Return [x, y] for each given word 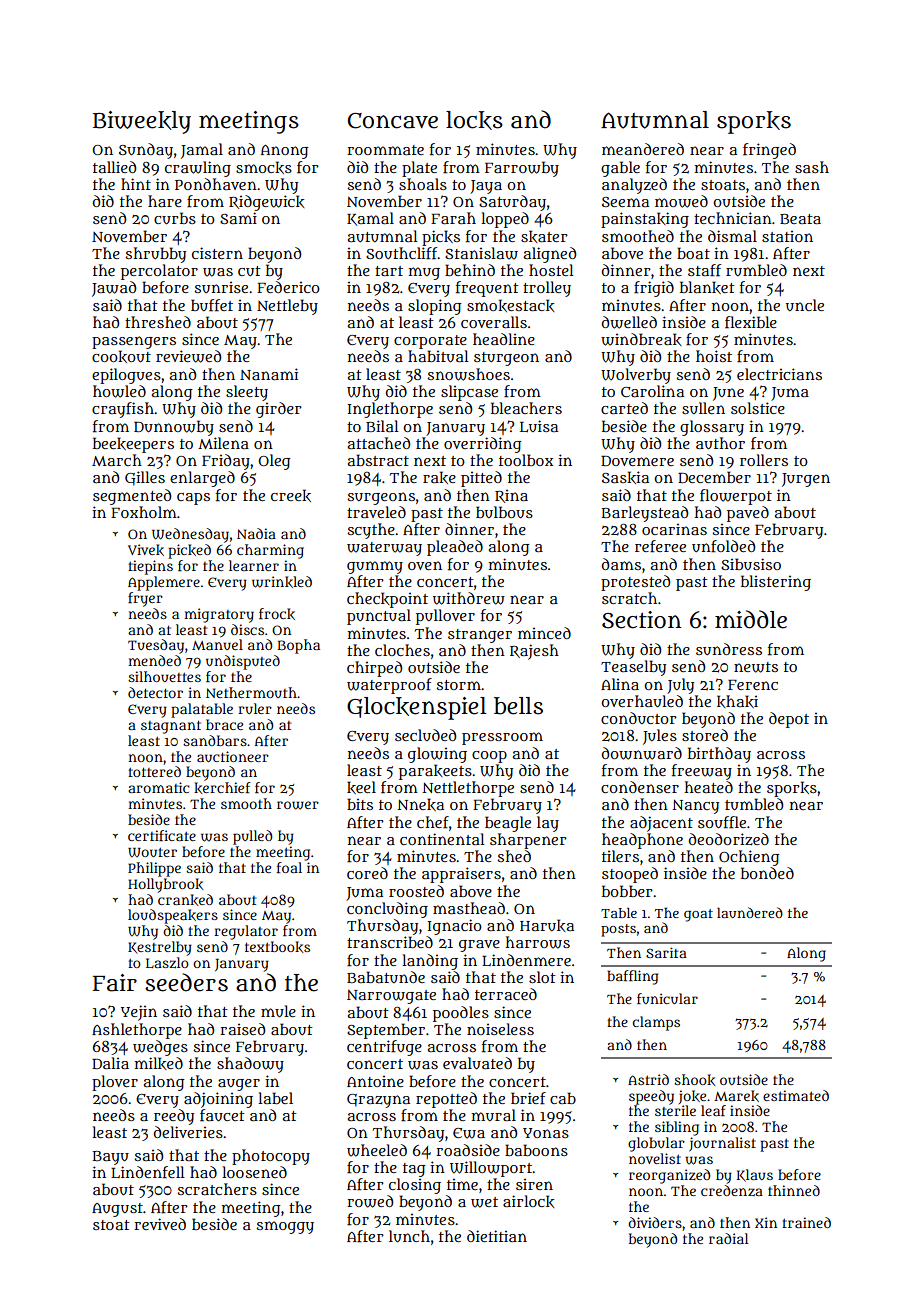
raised [242, 1029]
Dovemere [637, 461]
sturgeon [506, 359]
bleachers [526, 408]
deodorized [729, 839]
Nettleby [287, 307]
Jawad [114, 289]
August [117, 1210]
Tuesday [156, 646]
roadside [468, 1150]
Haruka [547, 925]
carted [624, 408]
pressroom [502, 738]
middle [751, 619]
